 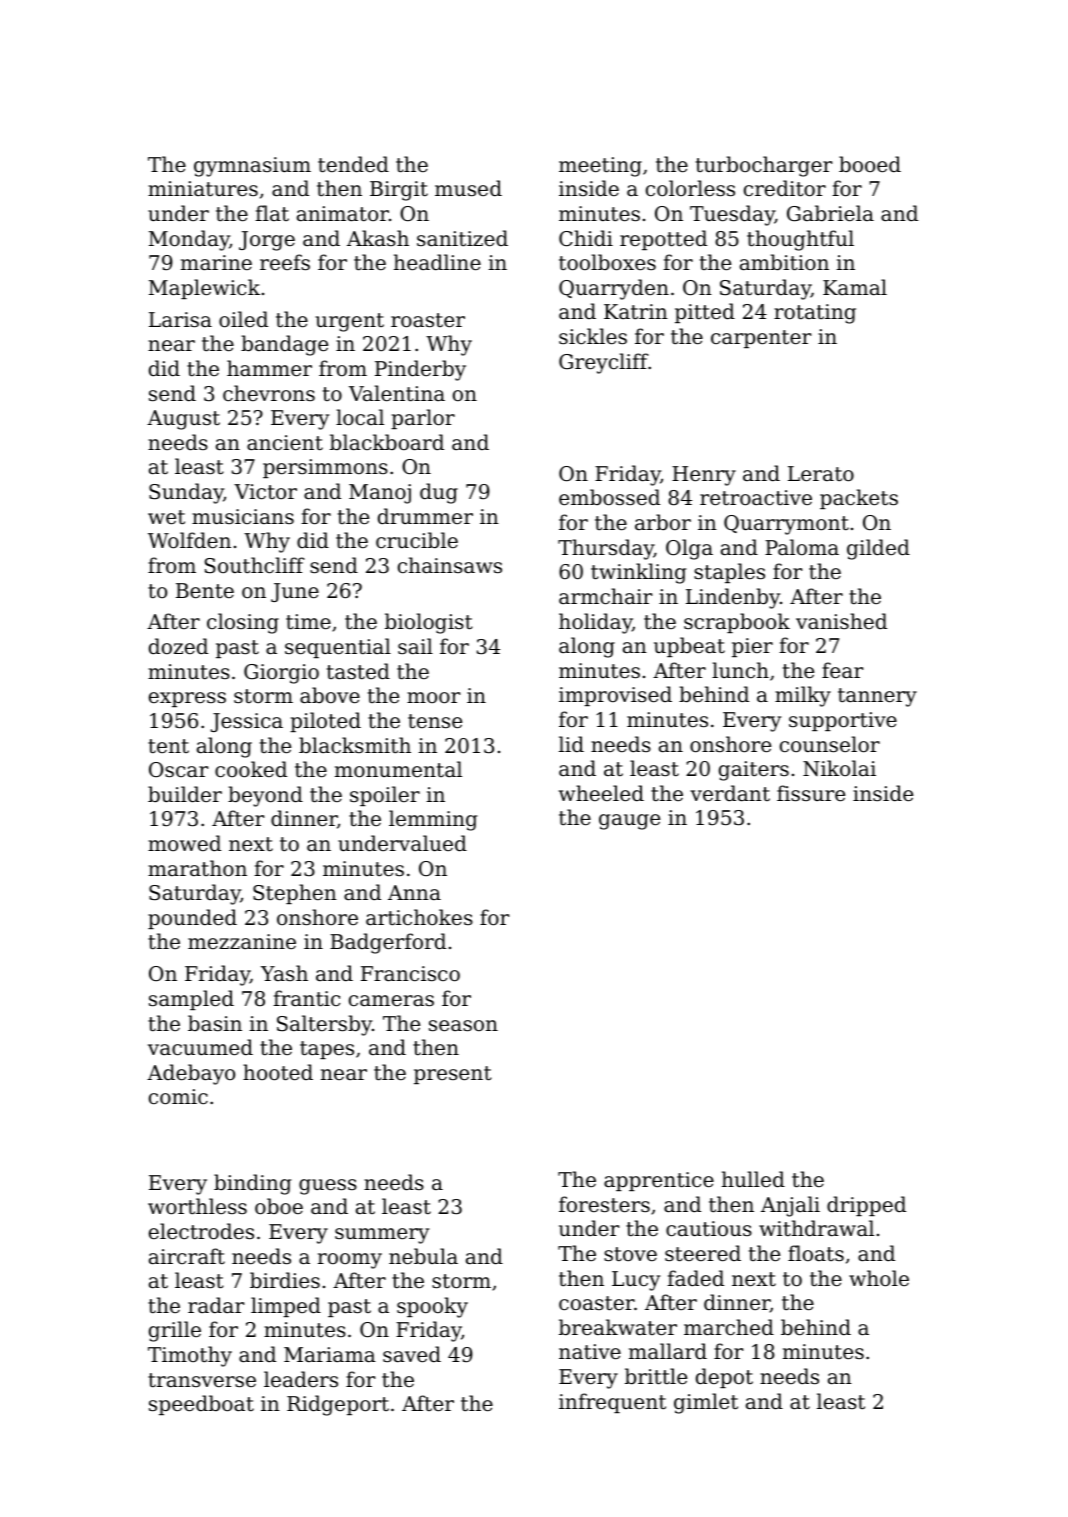 What do you see at coordinates (689, 549) in the screenshot?
I see `Olga` at bounding box center [689, 549].
